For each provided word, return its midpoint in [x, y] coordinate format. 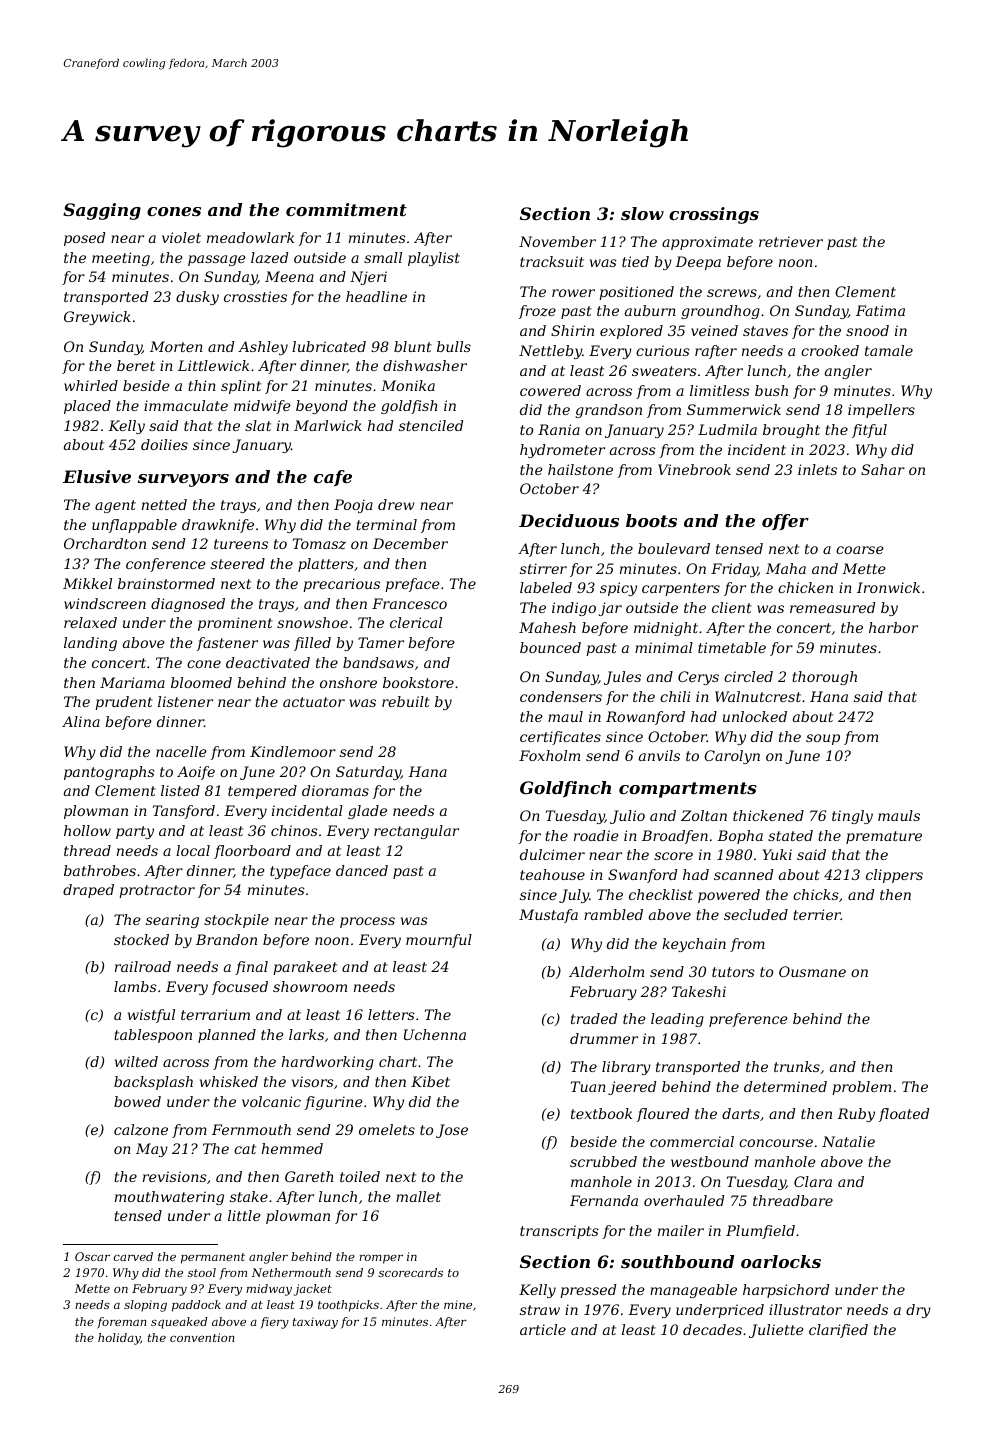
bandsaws [378, 662]
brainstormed [166, 583]
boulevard [674, 548]
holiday [119, 1339]
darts [741, 1113]
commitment [346, 209]
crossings [714, 215]
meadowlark [250, 237]
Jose [452, 1131]
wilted [136, 1061]
